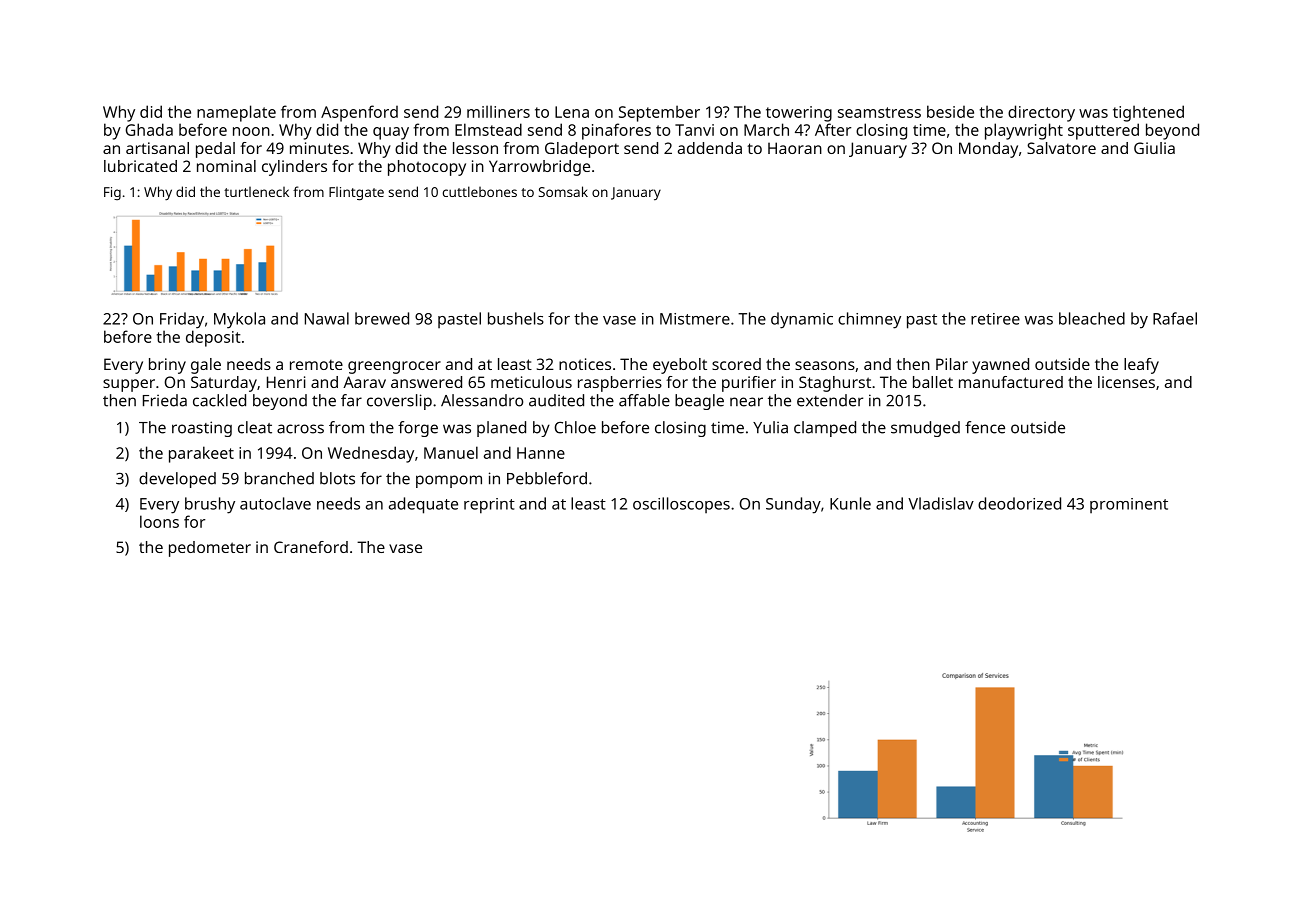 This document has height=924, width=1308. What do you see at coordinates (239, 320) in the document?
I see `Mykola` at bounding box center [239, 320].
